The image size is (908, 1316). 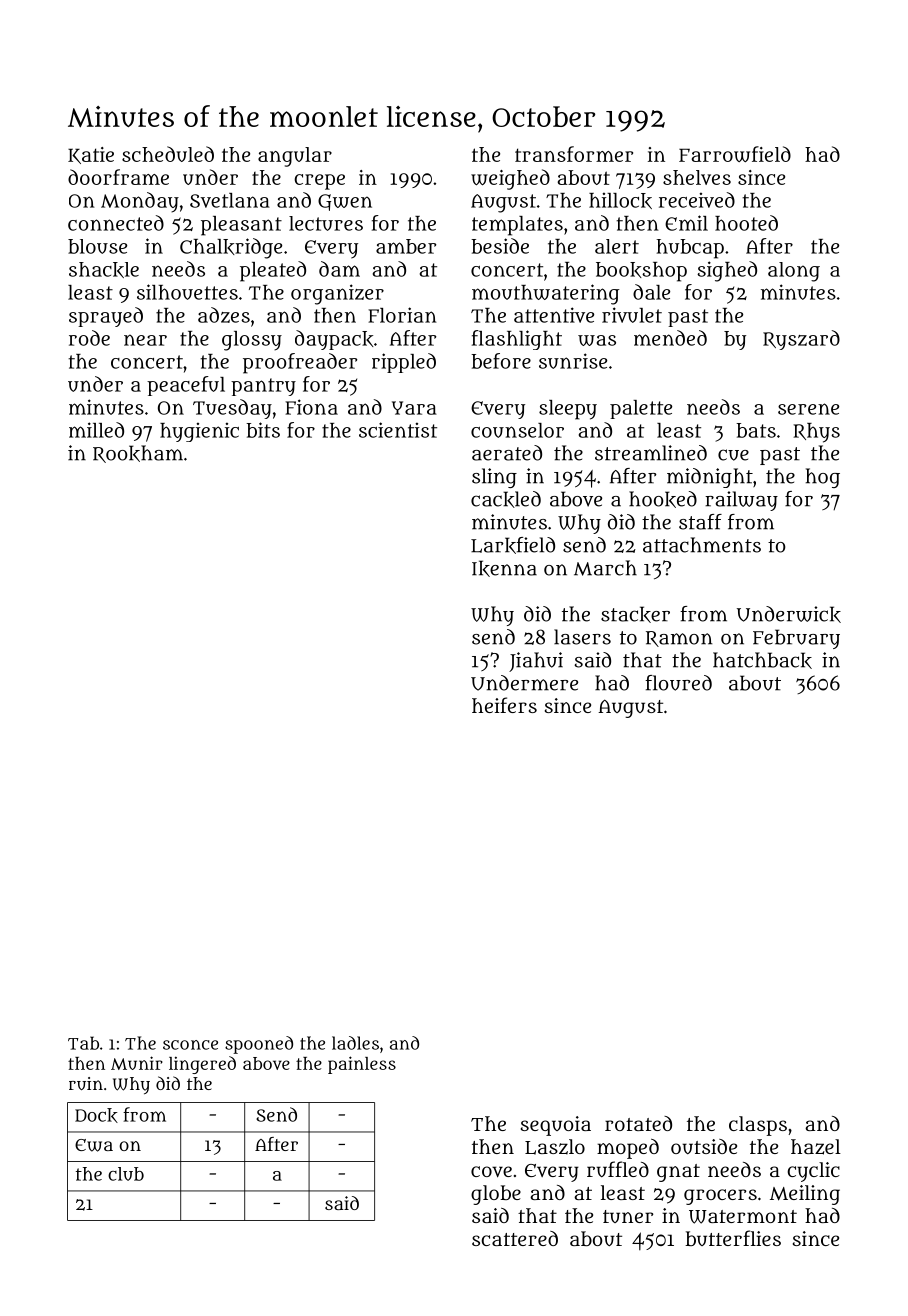 I want to click on butterflies, so click(x=733, y=1238).
